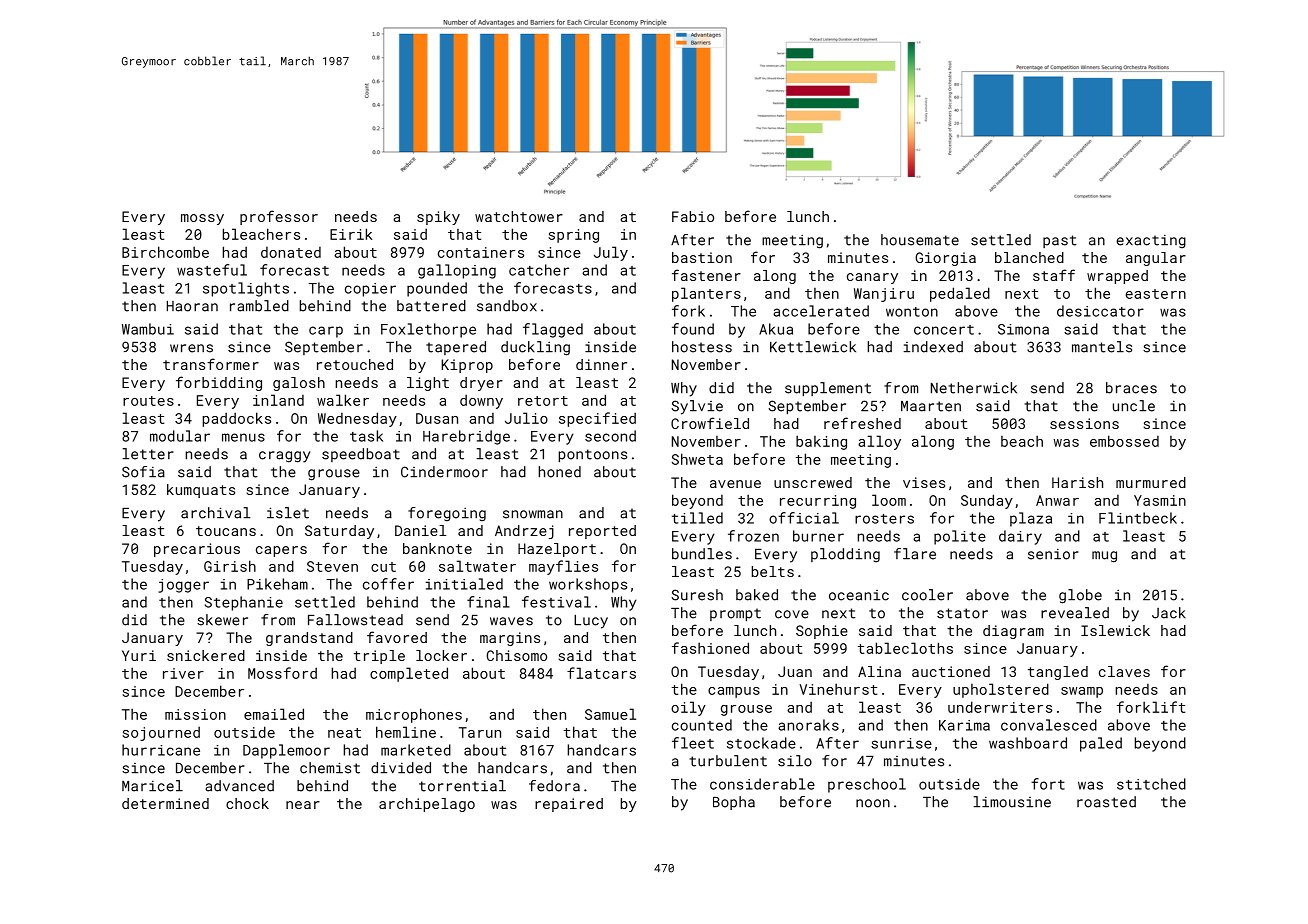 This screenshot has width=1308, height=924. Describe the element at coordinates (697, 459) in the screenshot. I see `Shweta` at that location.
